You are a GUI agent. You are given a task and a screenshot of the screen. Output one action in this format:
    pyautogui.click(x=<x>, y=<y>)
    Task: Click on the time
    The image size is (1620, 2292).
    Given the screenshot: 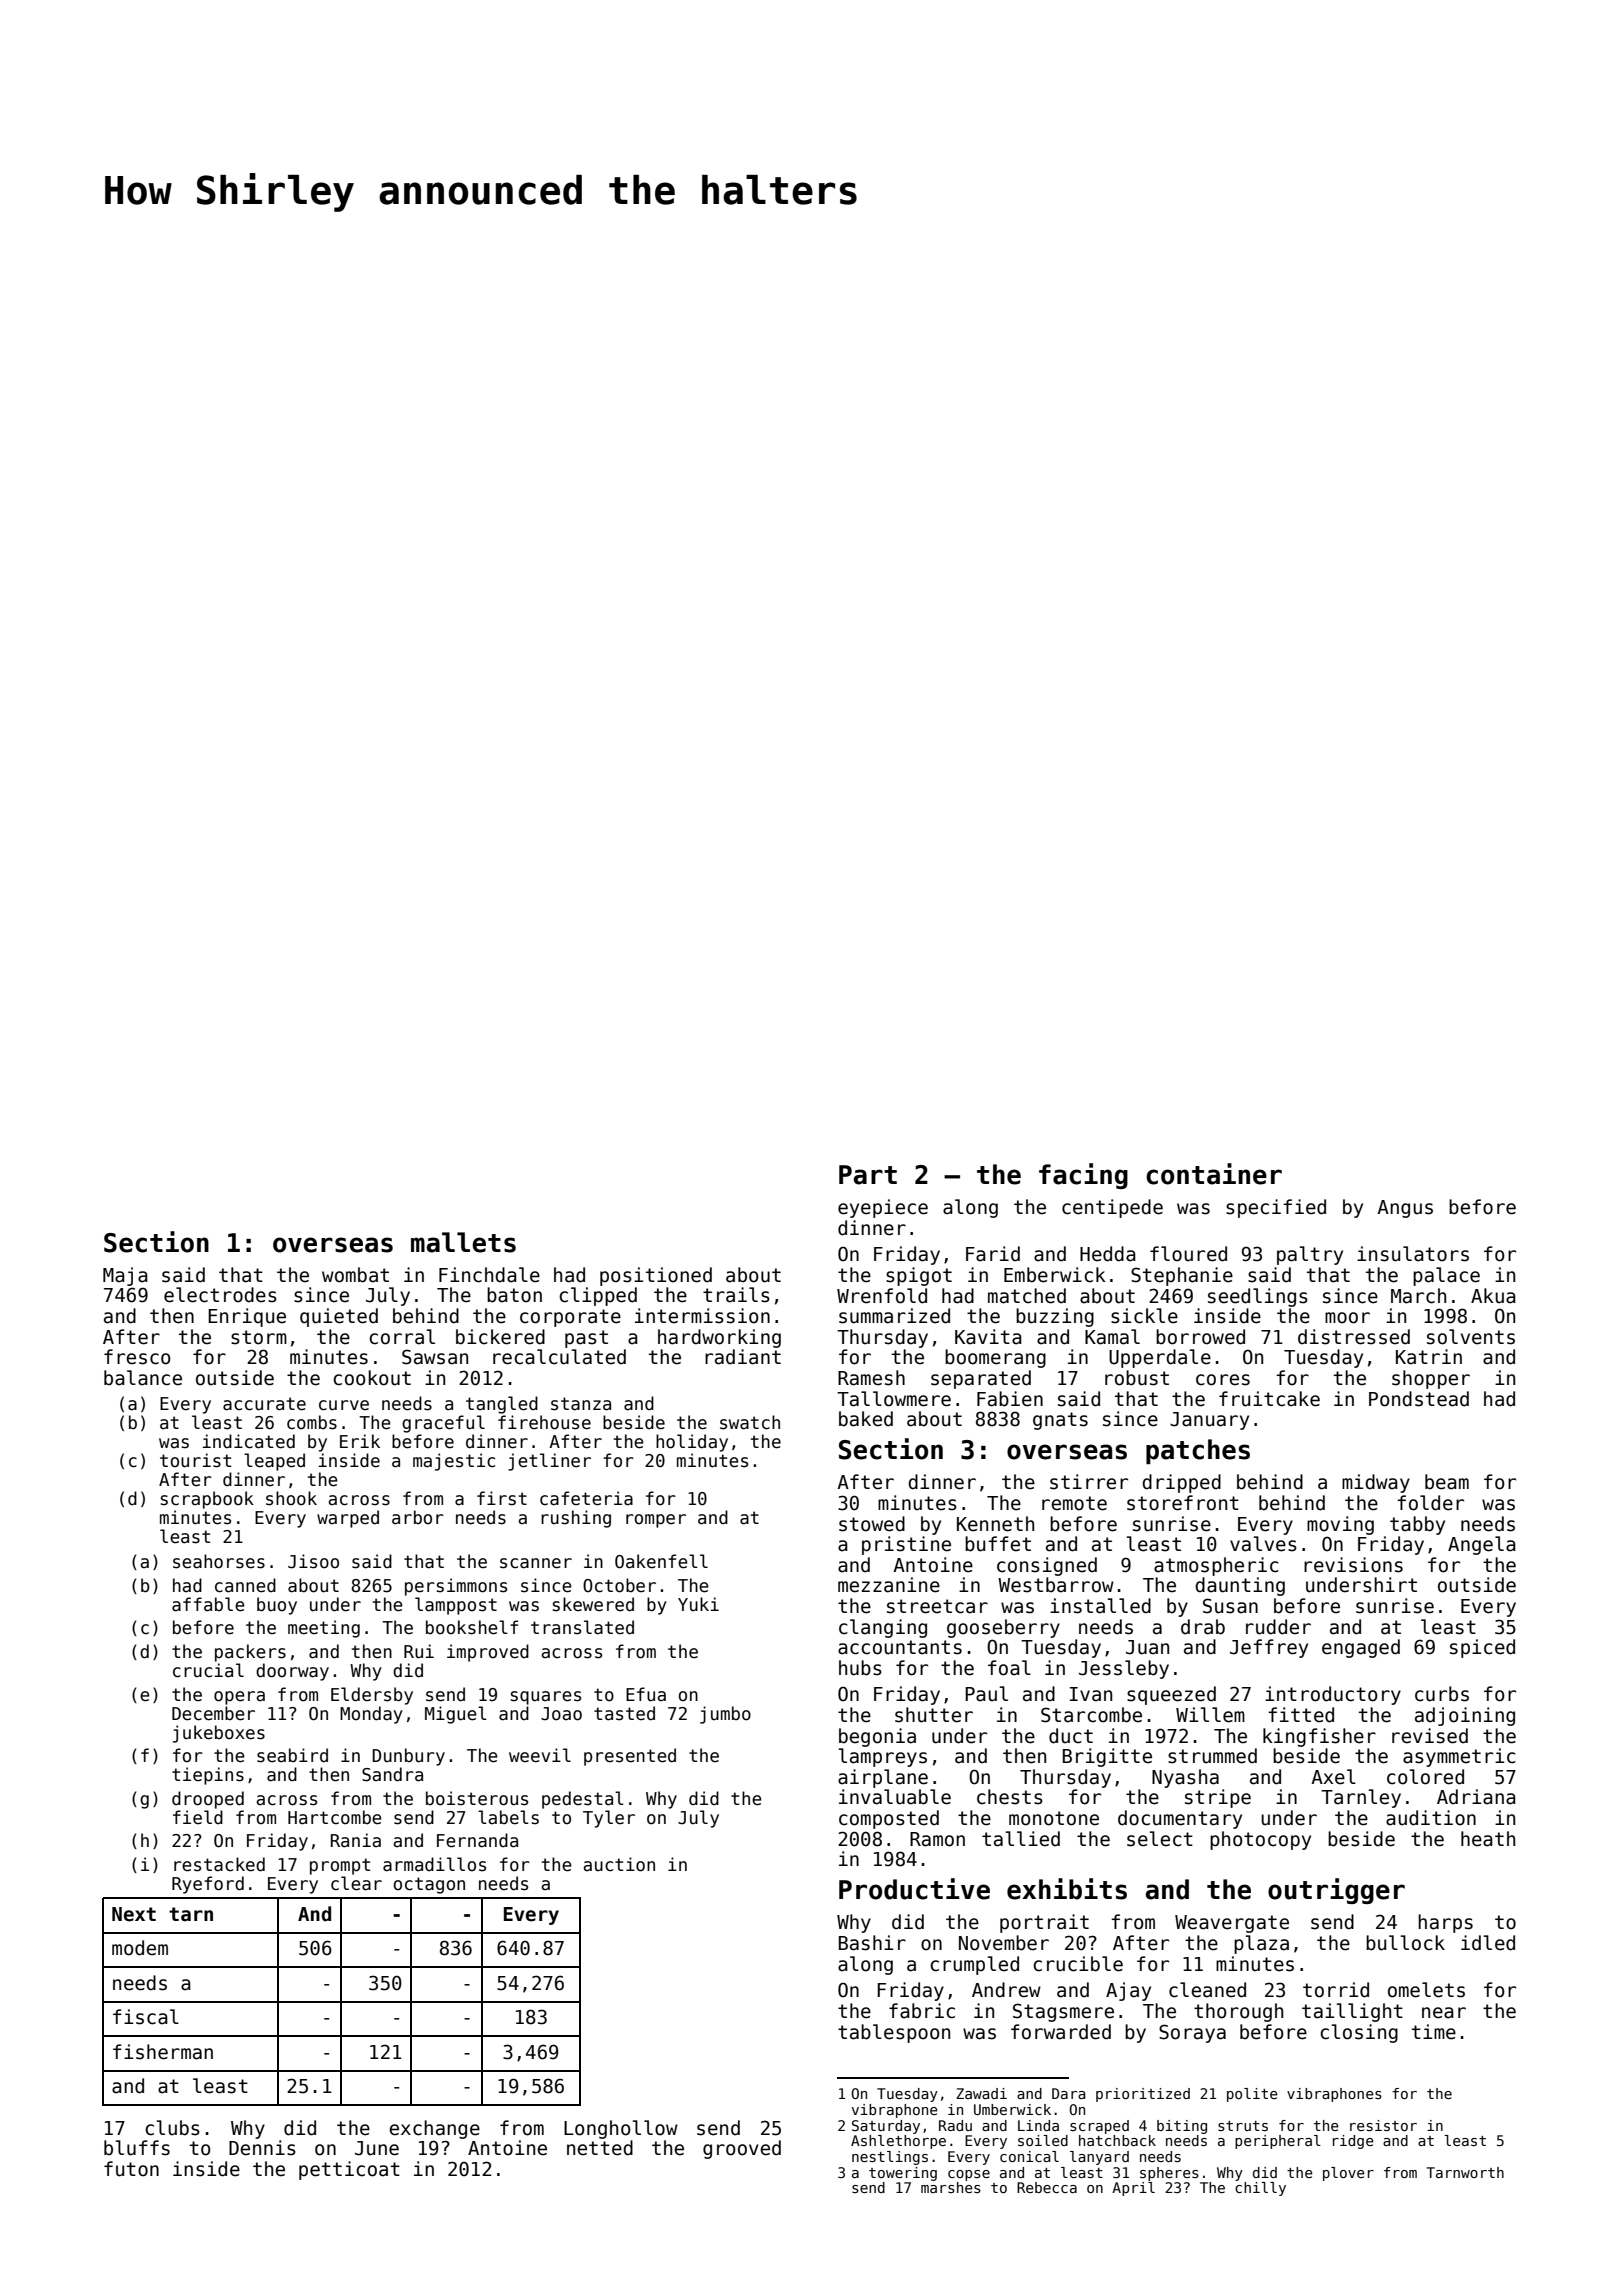 What is the action you would take?
    pyautogui.click(x=1434, y=2032)
